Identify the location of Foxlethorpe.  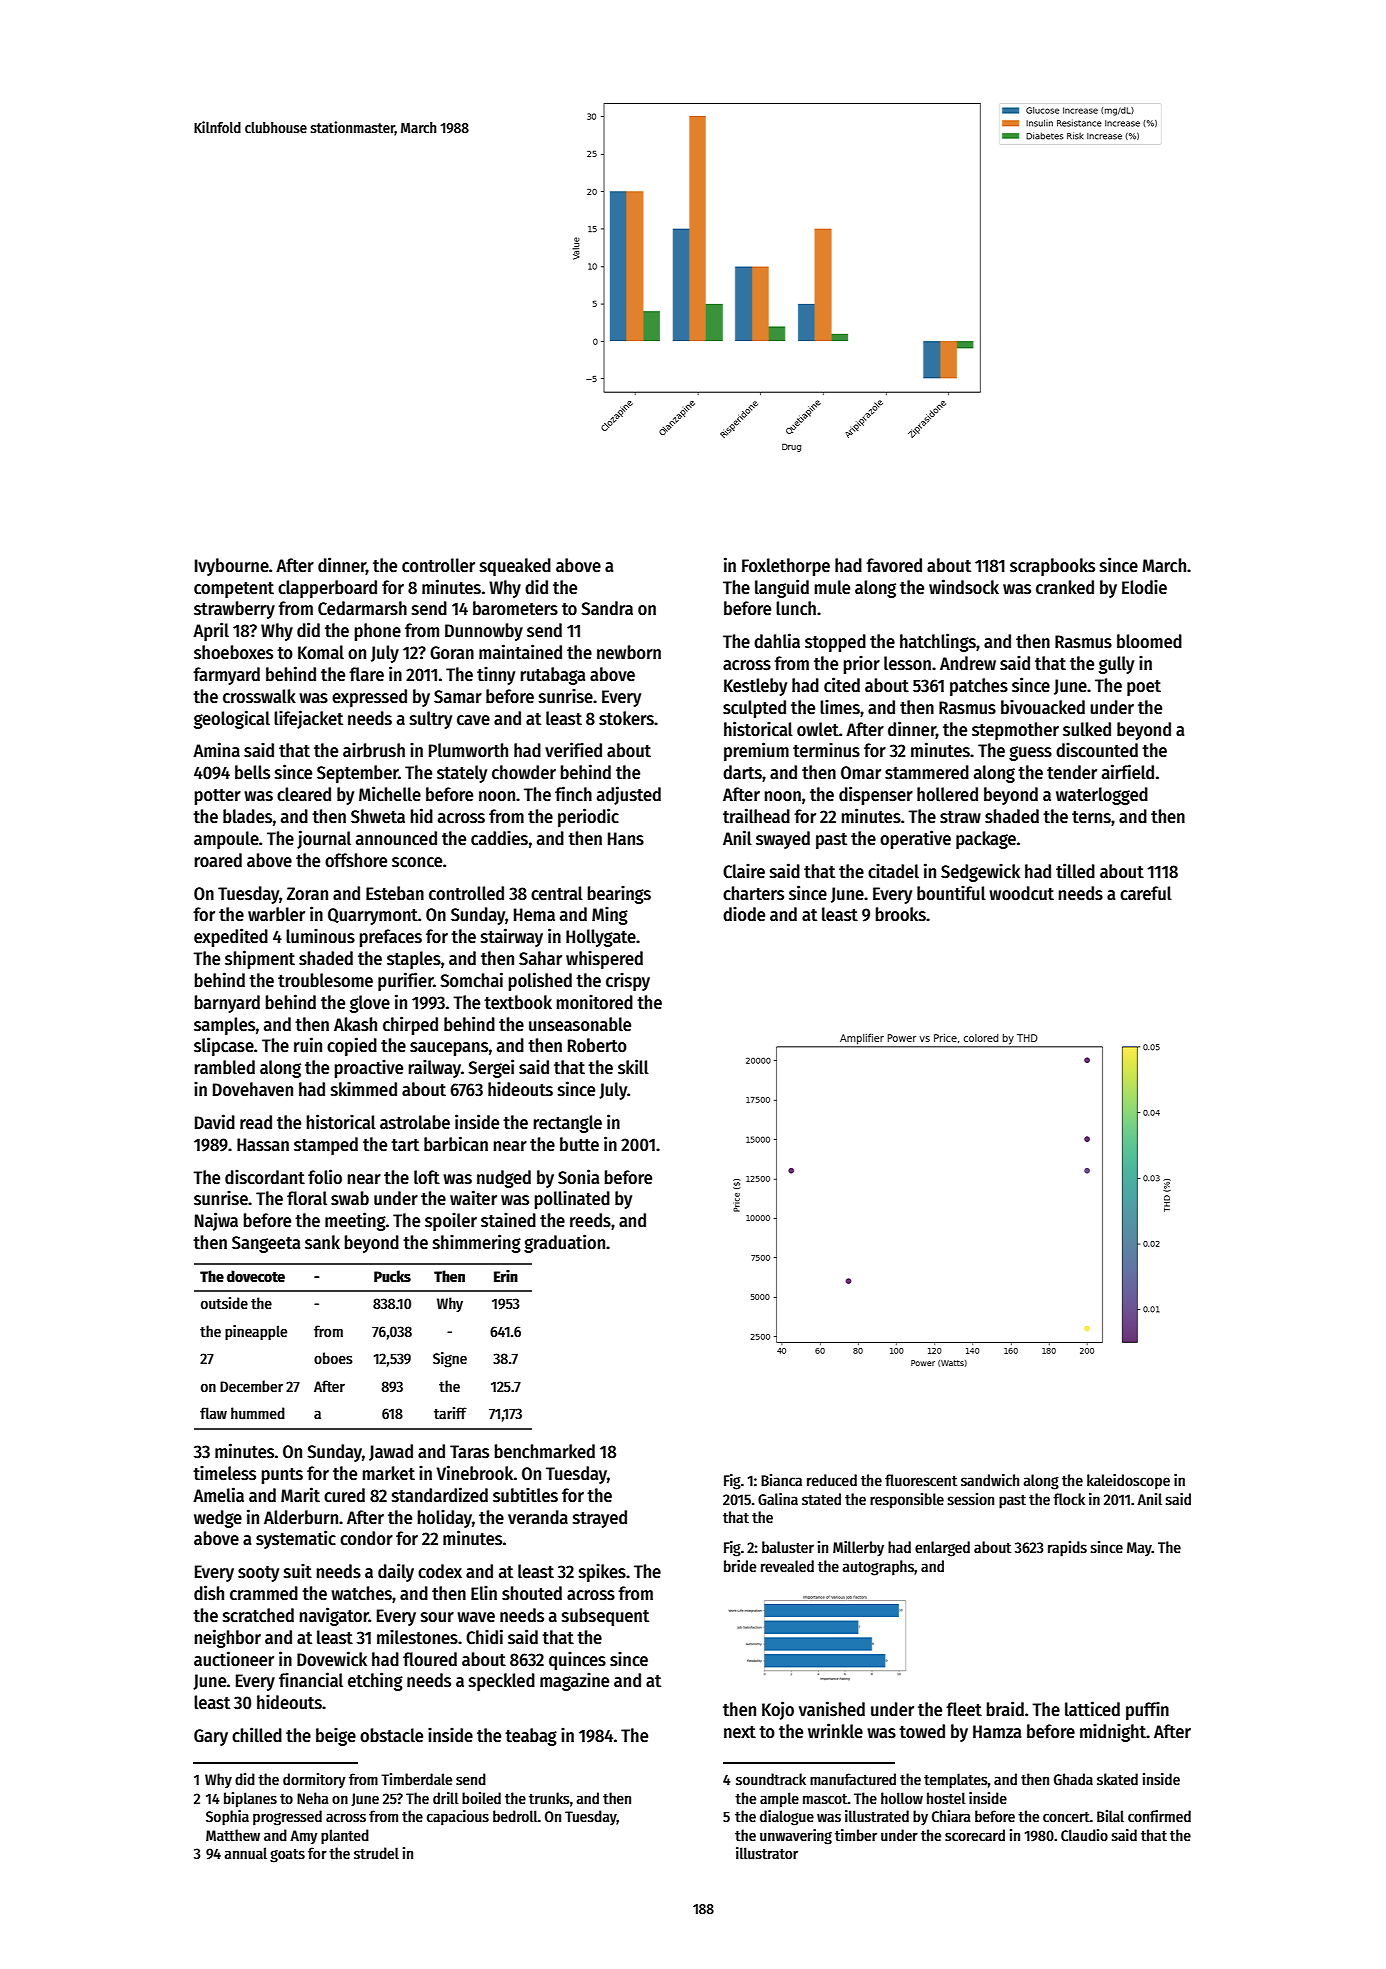
(786, 567).
